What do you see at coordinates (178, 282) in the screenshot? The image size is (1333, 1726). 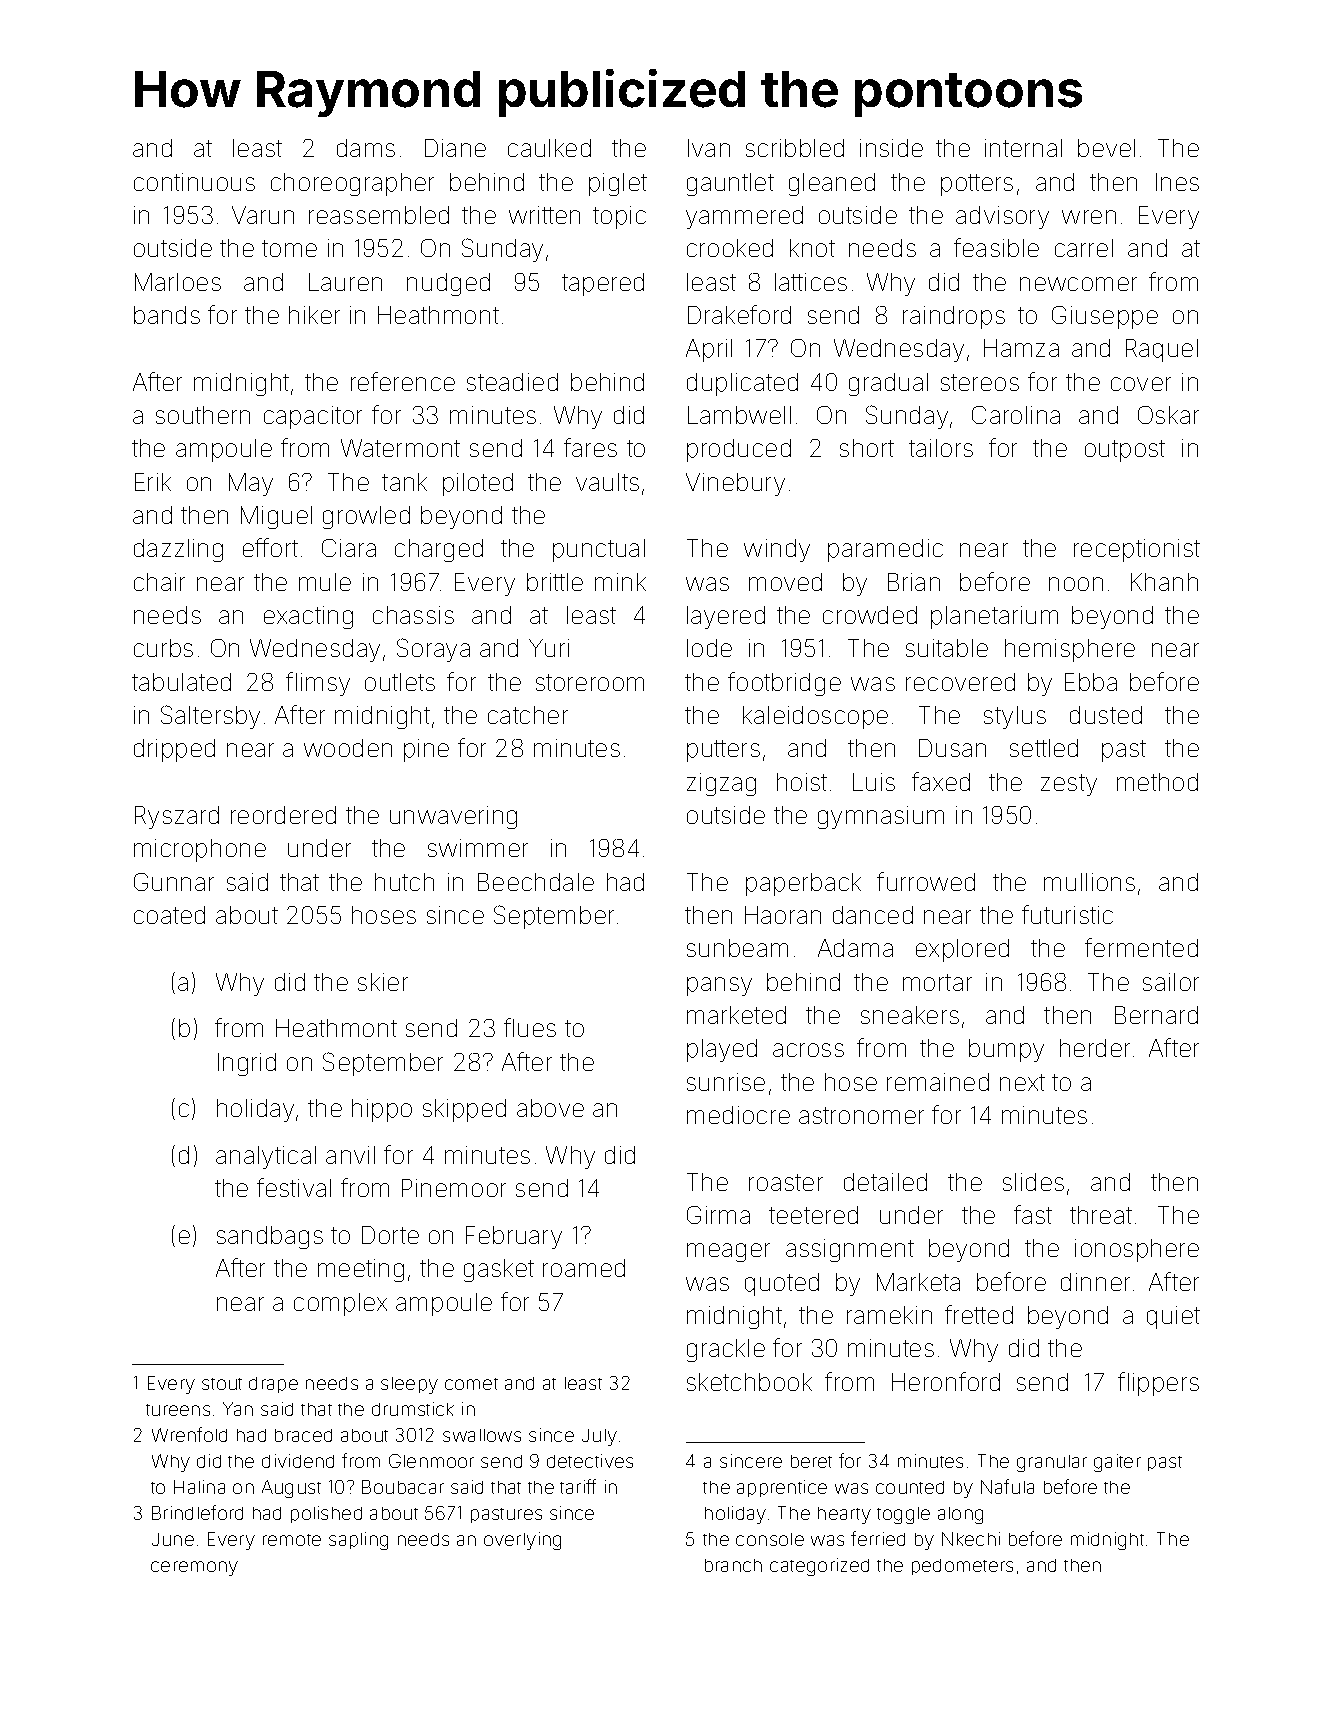 I see `Marloes` at bounding box center [178, 282].
